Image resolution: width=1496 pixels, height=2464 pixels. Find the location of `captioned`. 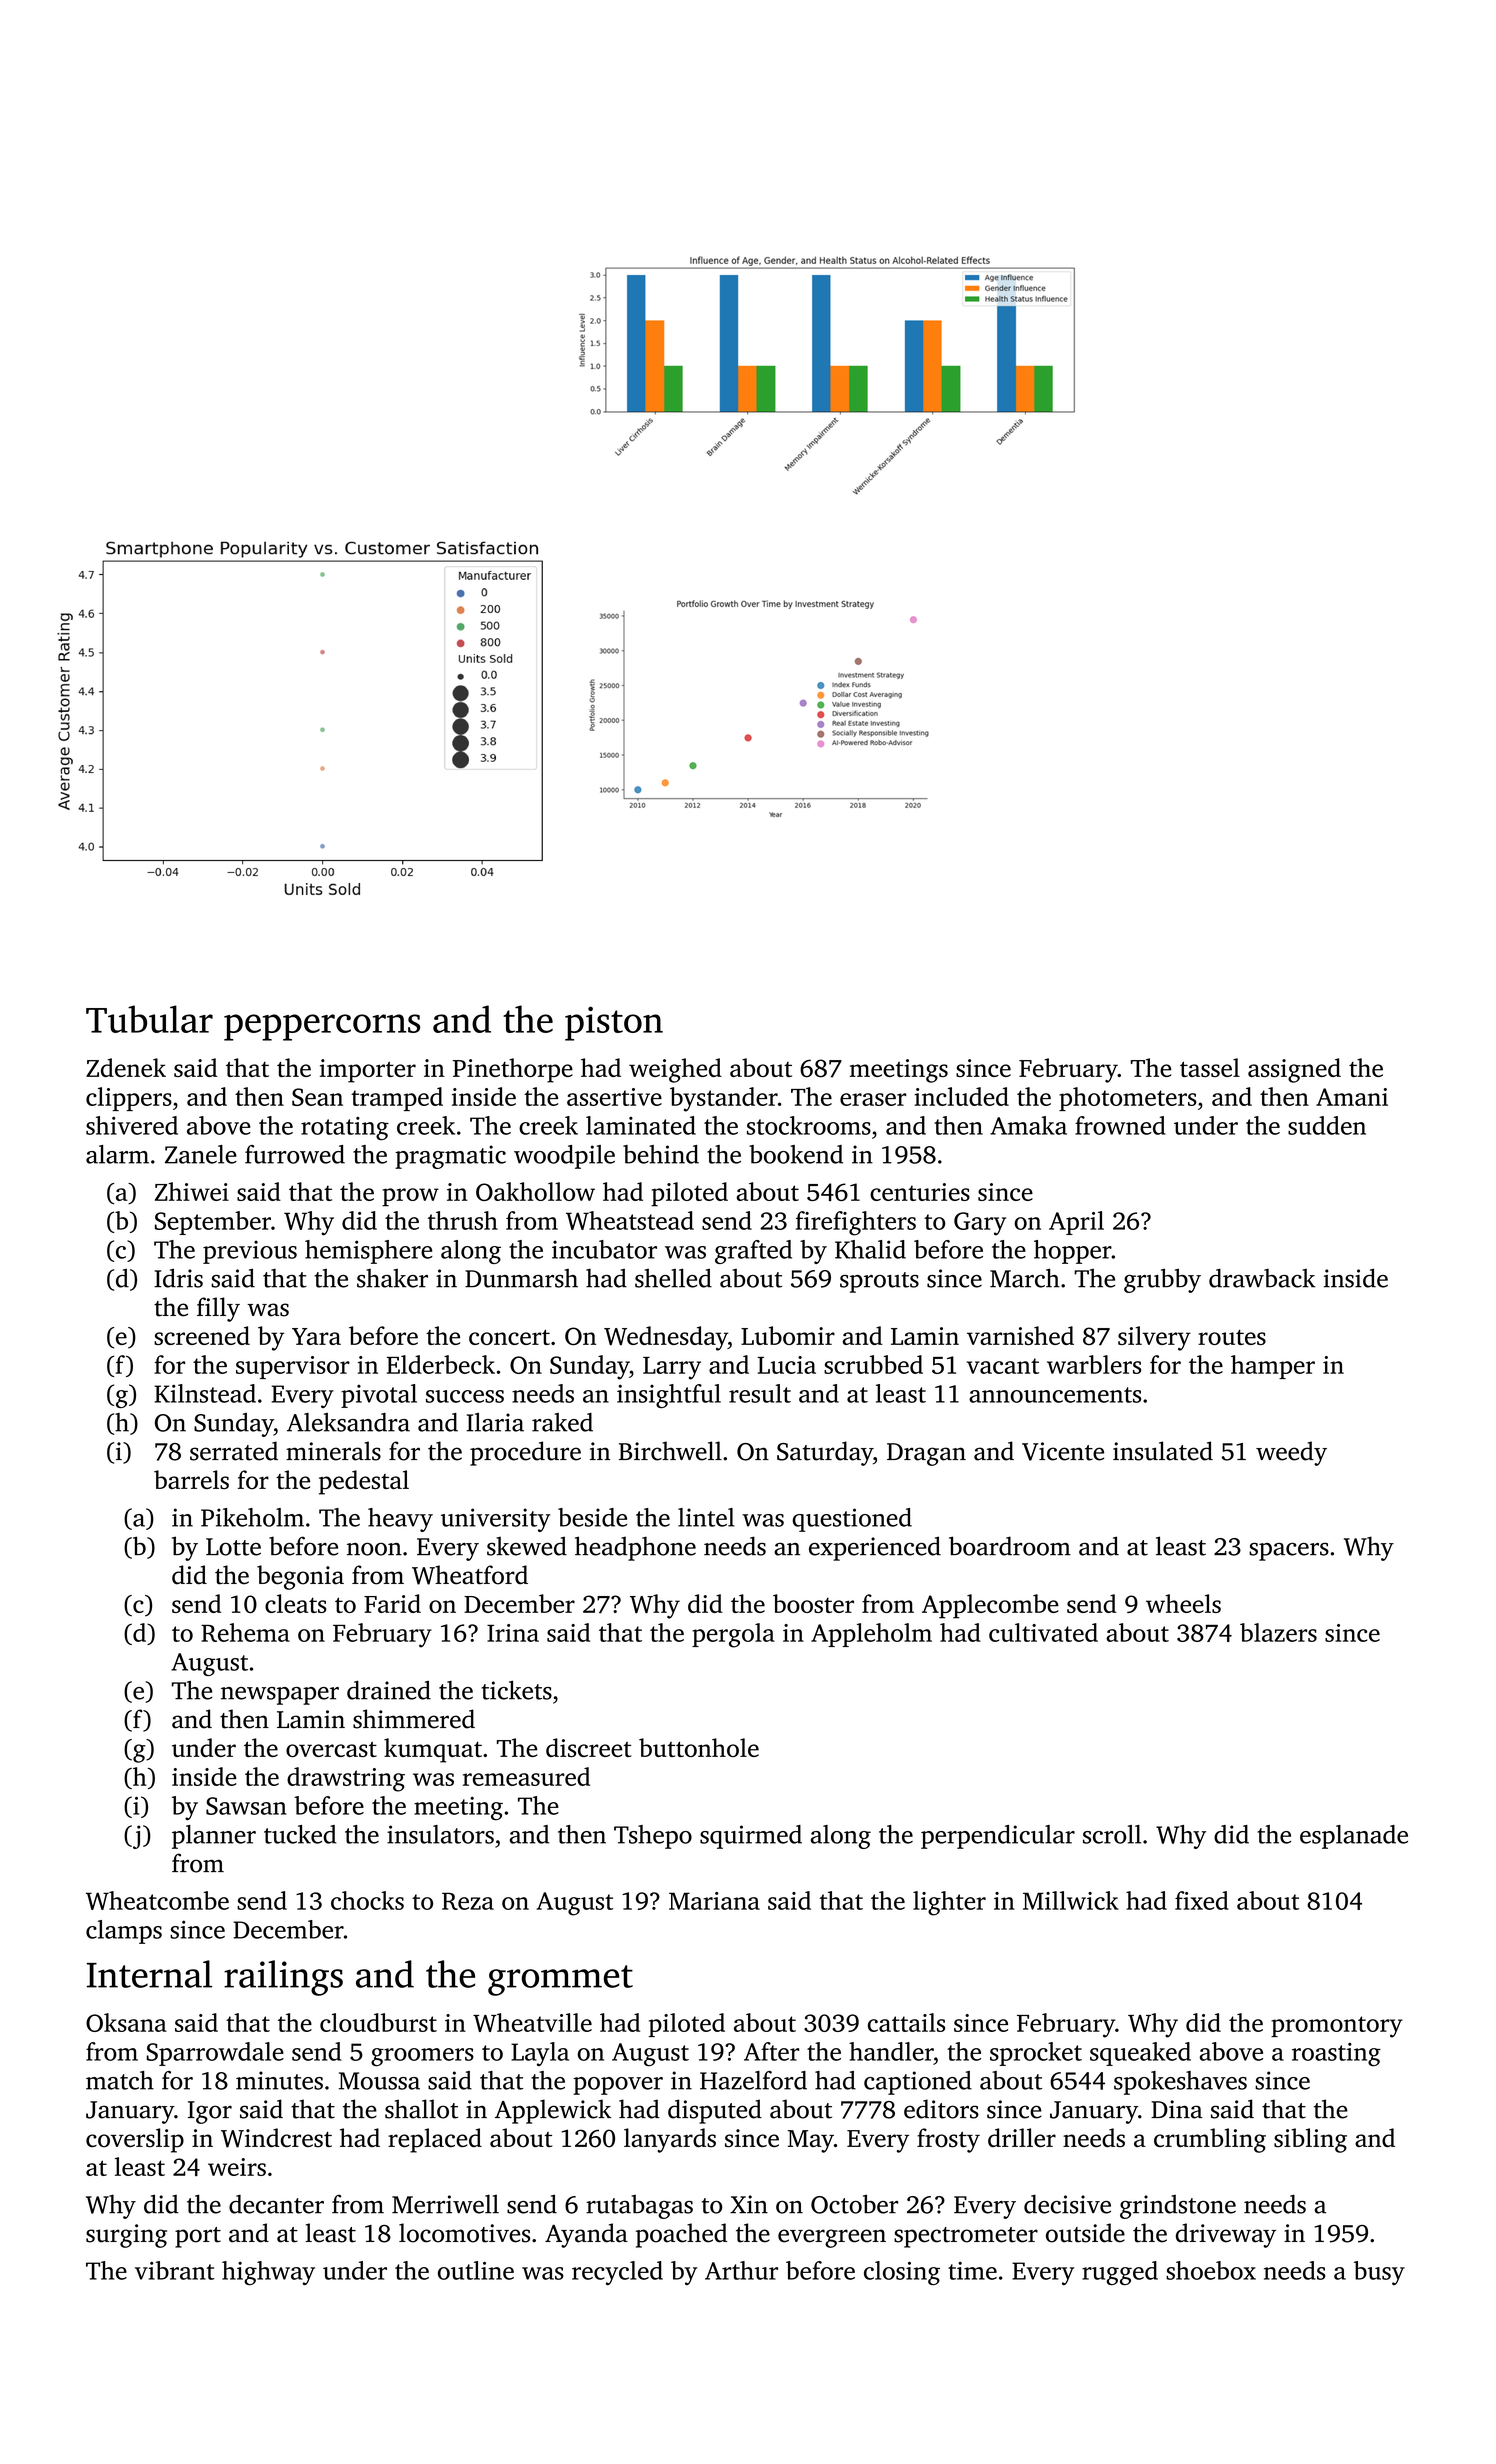

captioned is located at coordinates (918, 2083).
